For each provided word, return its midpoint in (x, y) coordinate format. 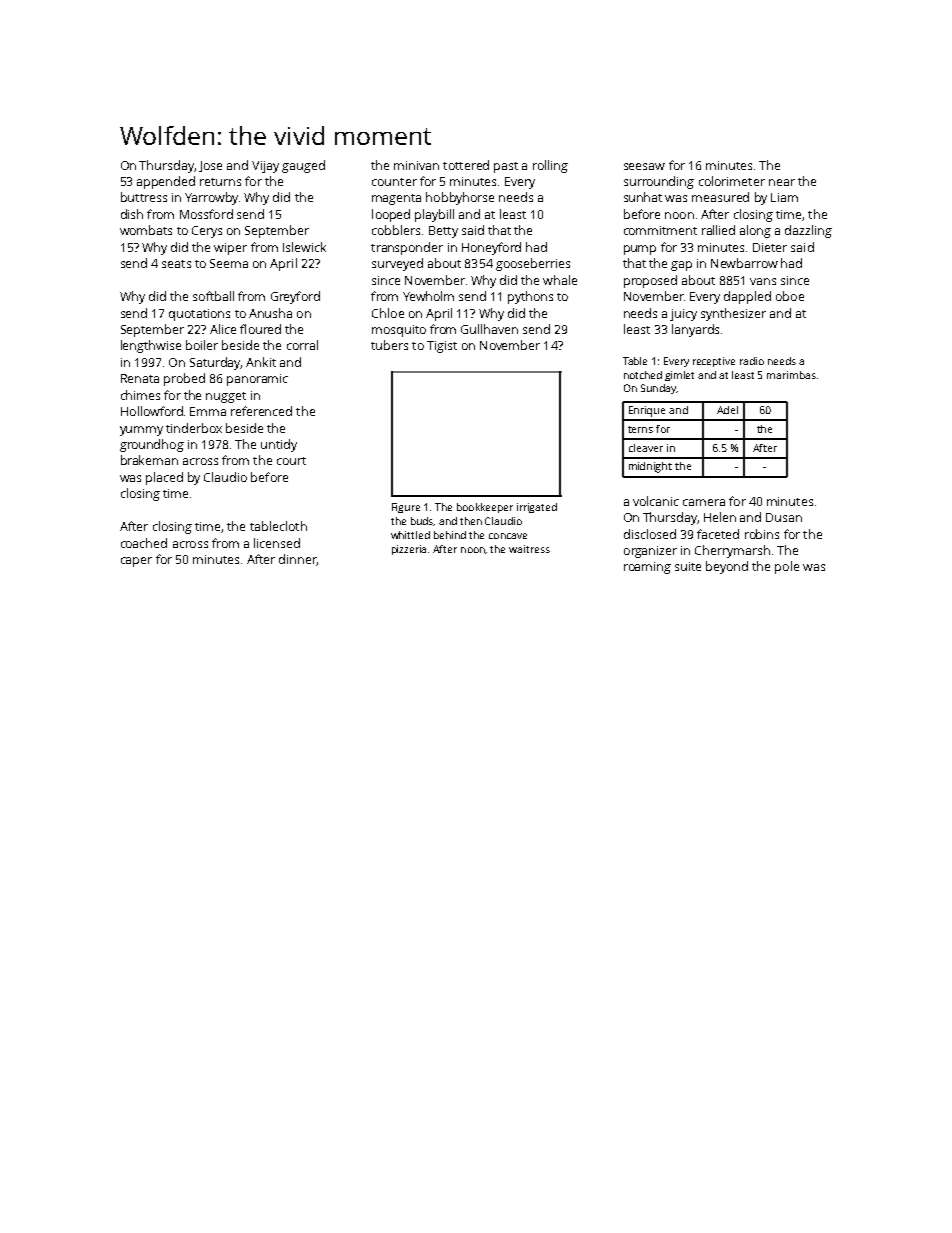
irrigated (537, 508)
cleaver (646, 448)
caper (136, 562)
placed (164, 478)
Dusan (784, 517)
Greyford (295, 297)
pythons (530, 297)
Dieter (770, 247)
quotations (199, 315)
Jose (210, 166)
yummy (141, 431)
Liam (784, 197)
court (291, 461)
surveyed (397, 264)
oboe (790, 296)
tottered (466, 165)
